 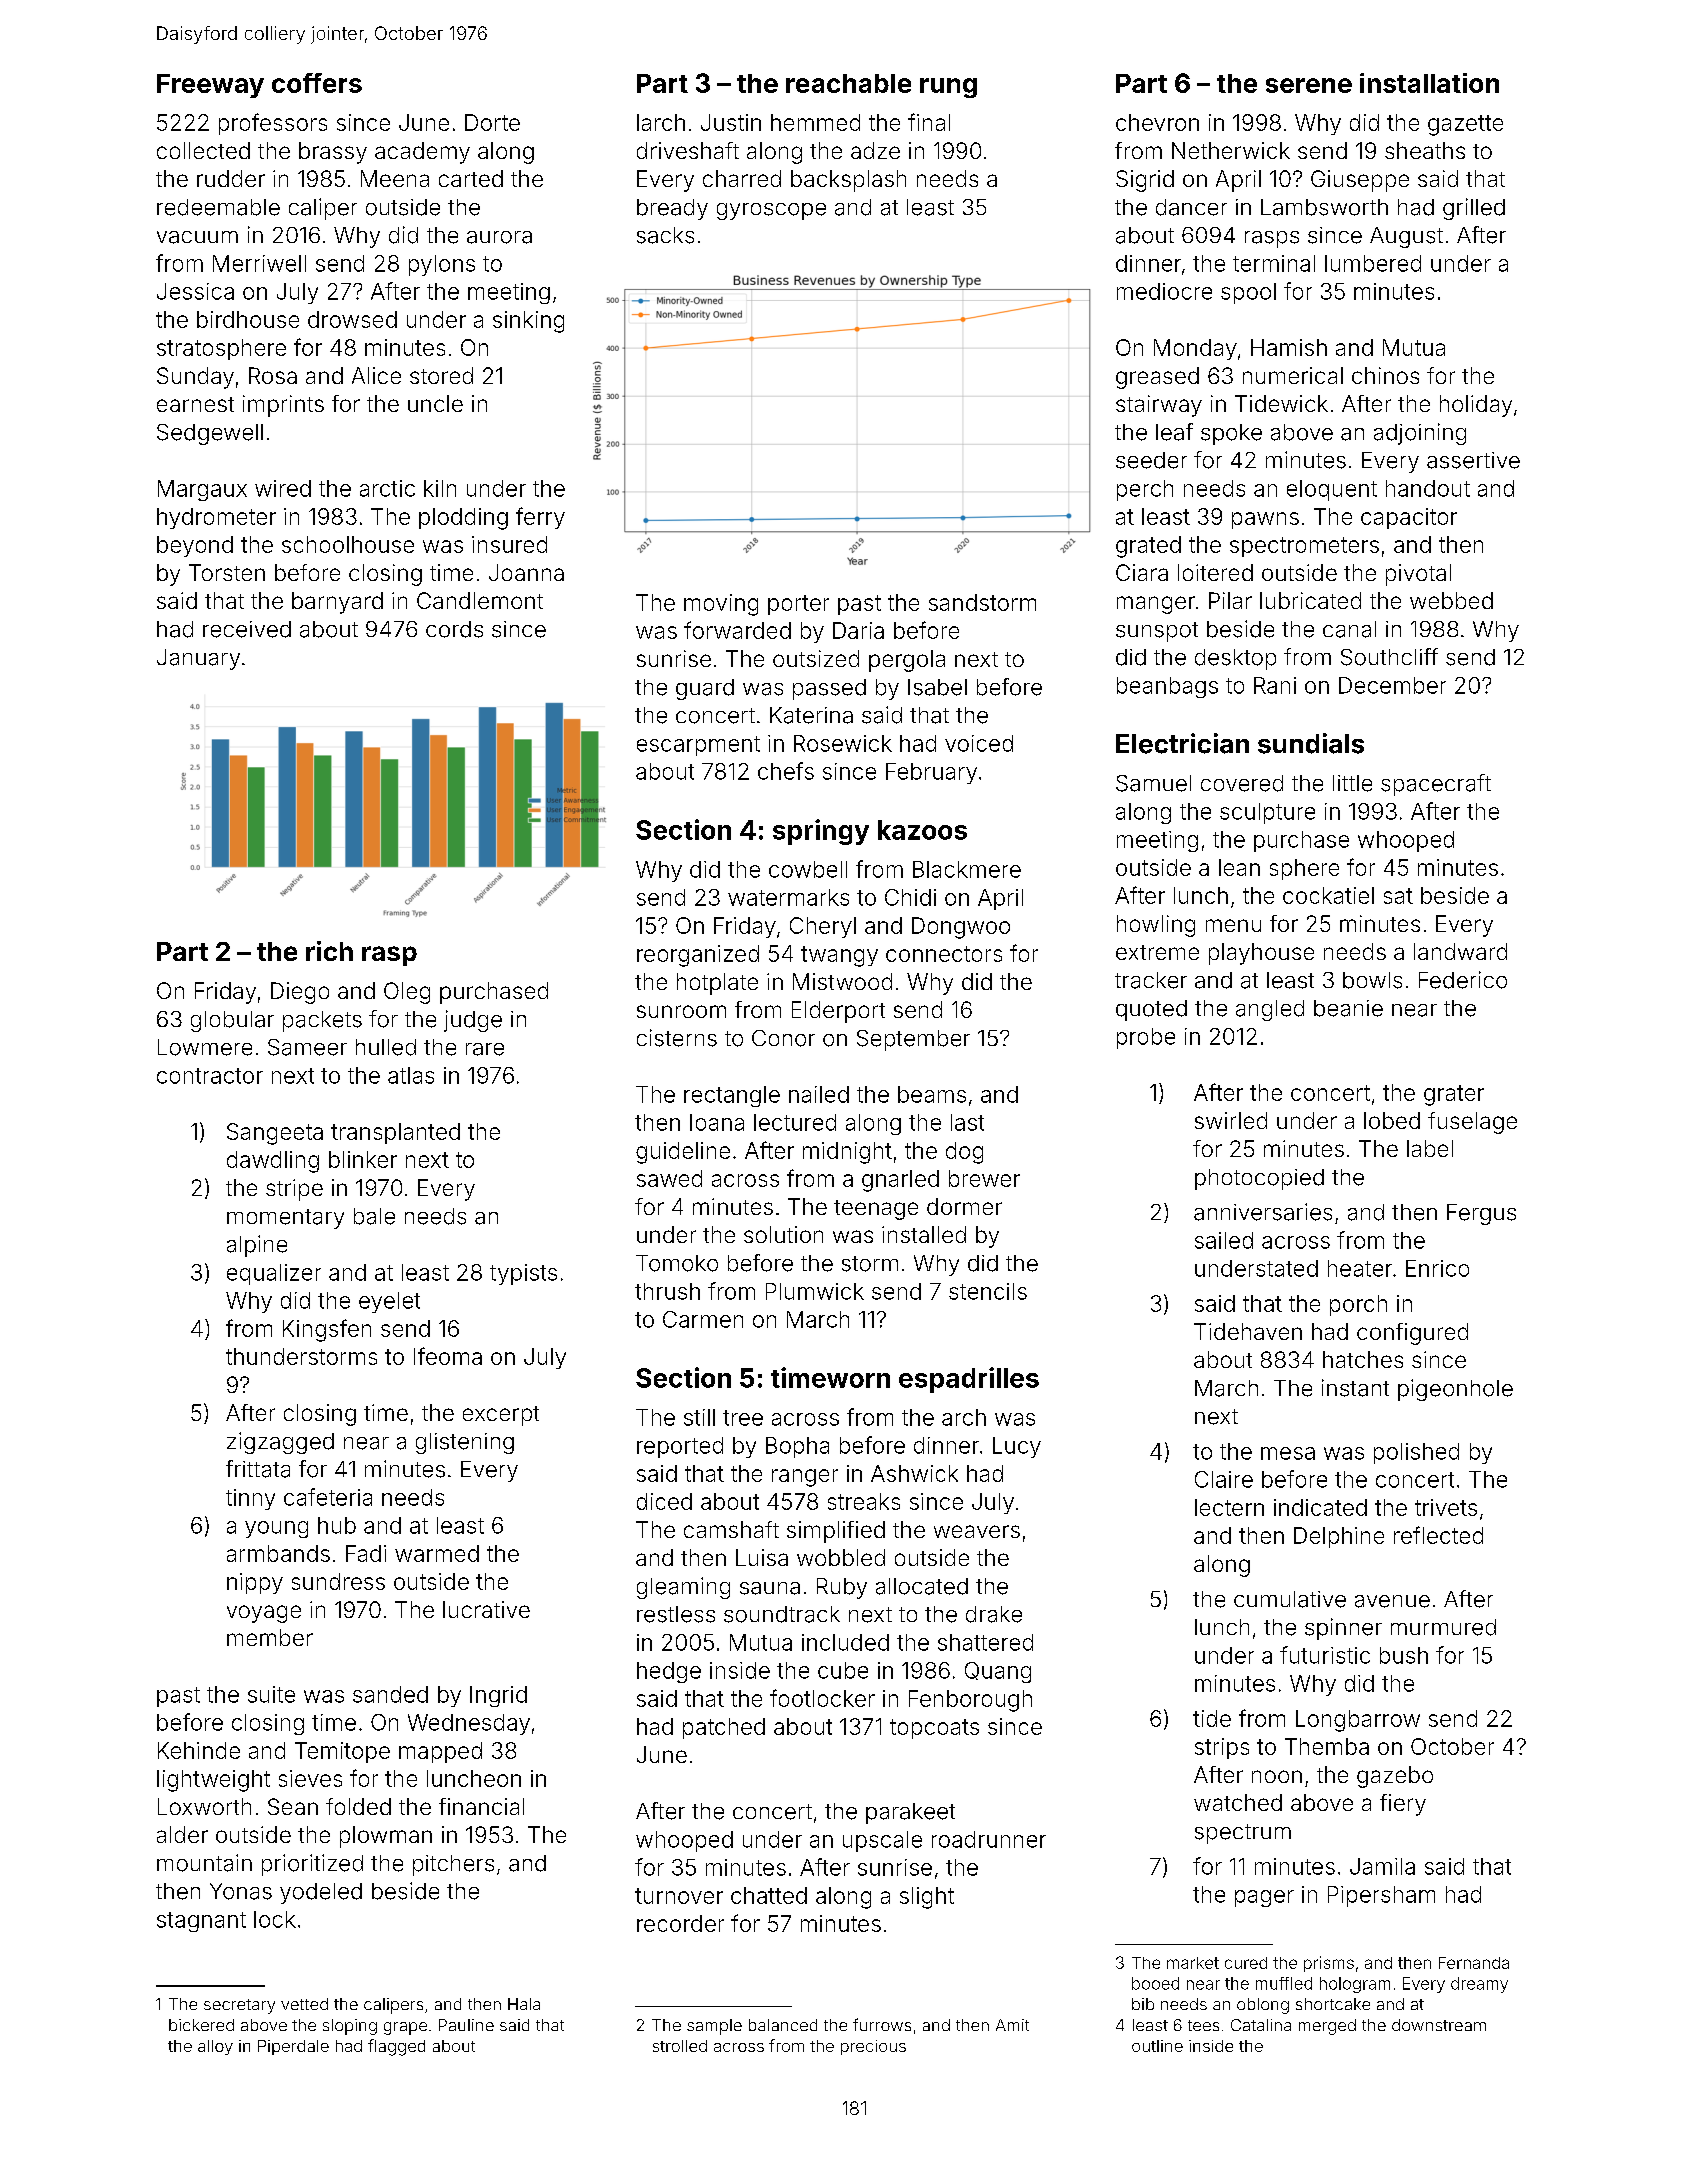 I want to click on restless, so click(x=676, y=1614).
